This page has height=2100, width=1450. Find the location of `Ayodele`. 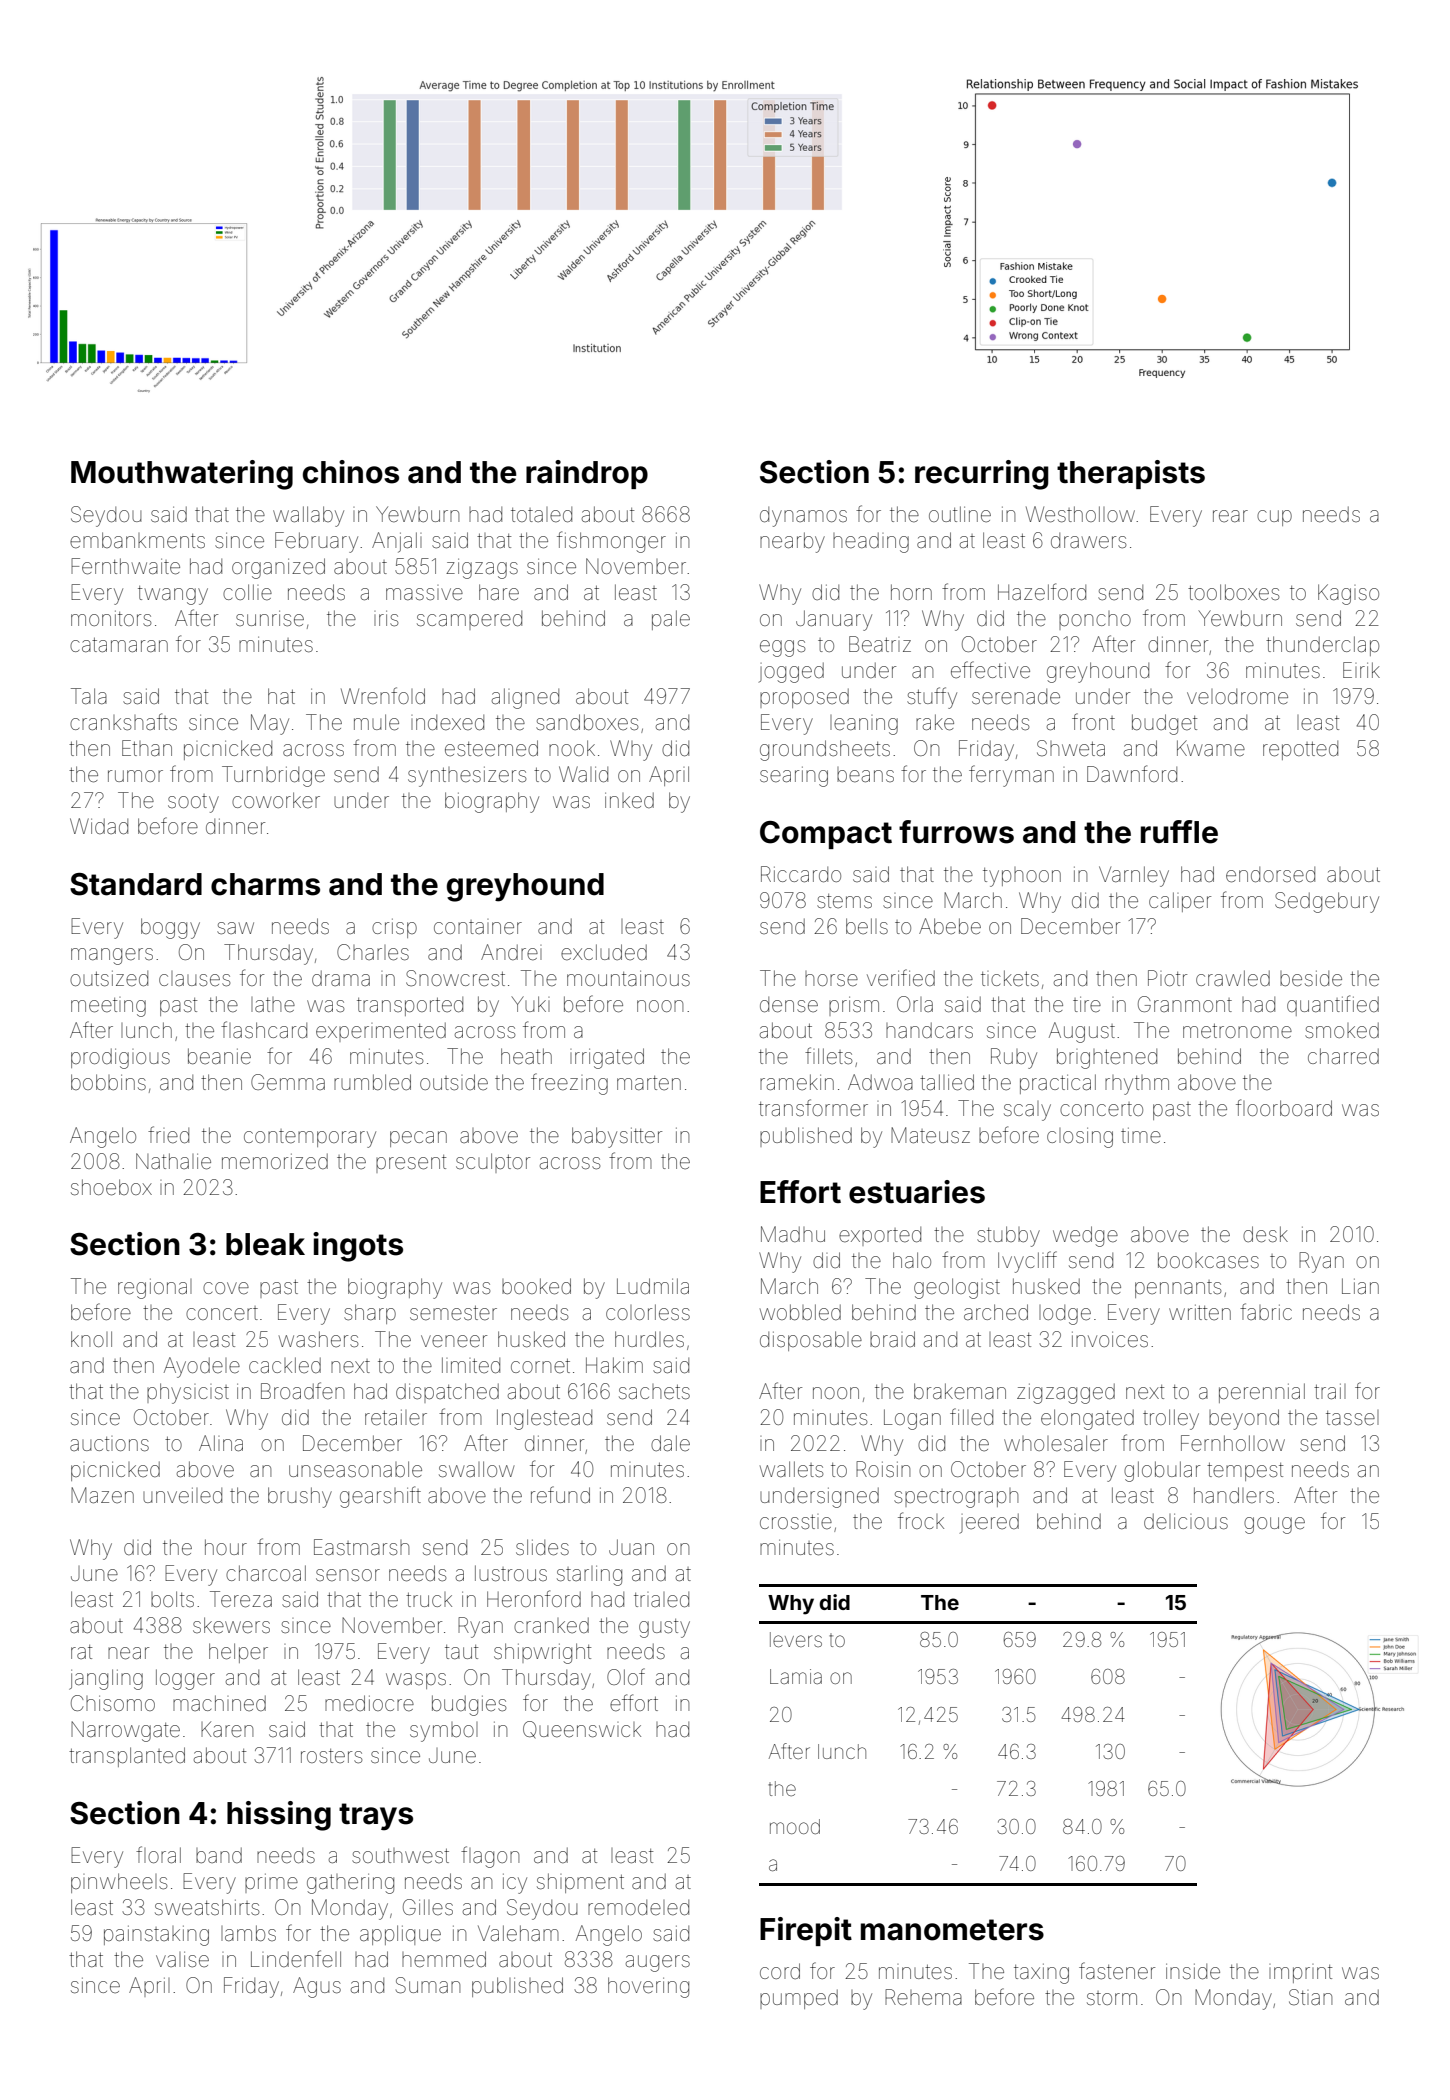

Ayodele is located at coordinates (202, 1367).
